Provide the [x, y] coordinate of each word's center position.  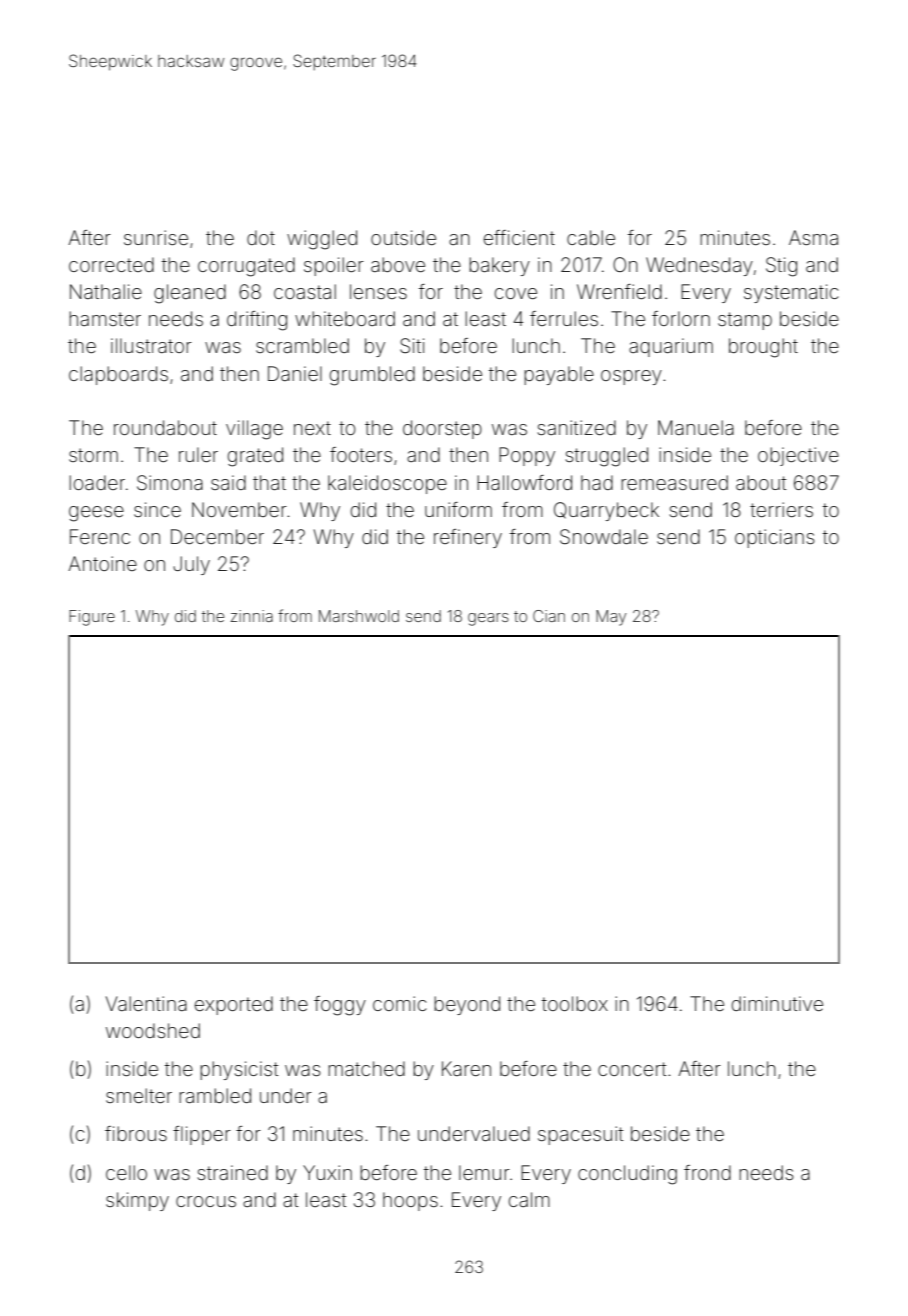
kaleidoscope [387, 484]
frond [707, 1172]
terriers [781, 509]
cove [516, 293]
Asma [813, 237]
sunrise [156, 237]
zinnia [252, 616]
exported [234, 1005]
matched [366, 1068]
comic [400, 1003]
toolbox [575, 1003]
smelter [139, 1095]
